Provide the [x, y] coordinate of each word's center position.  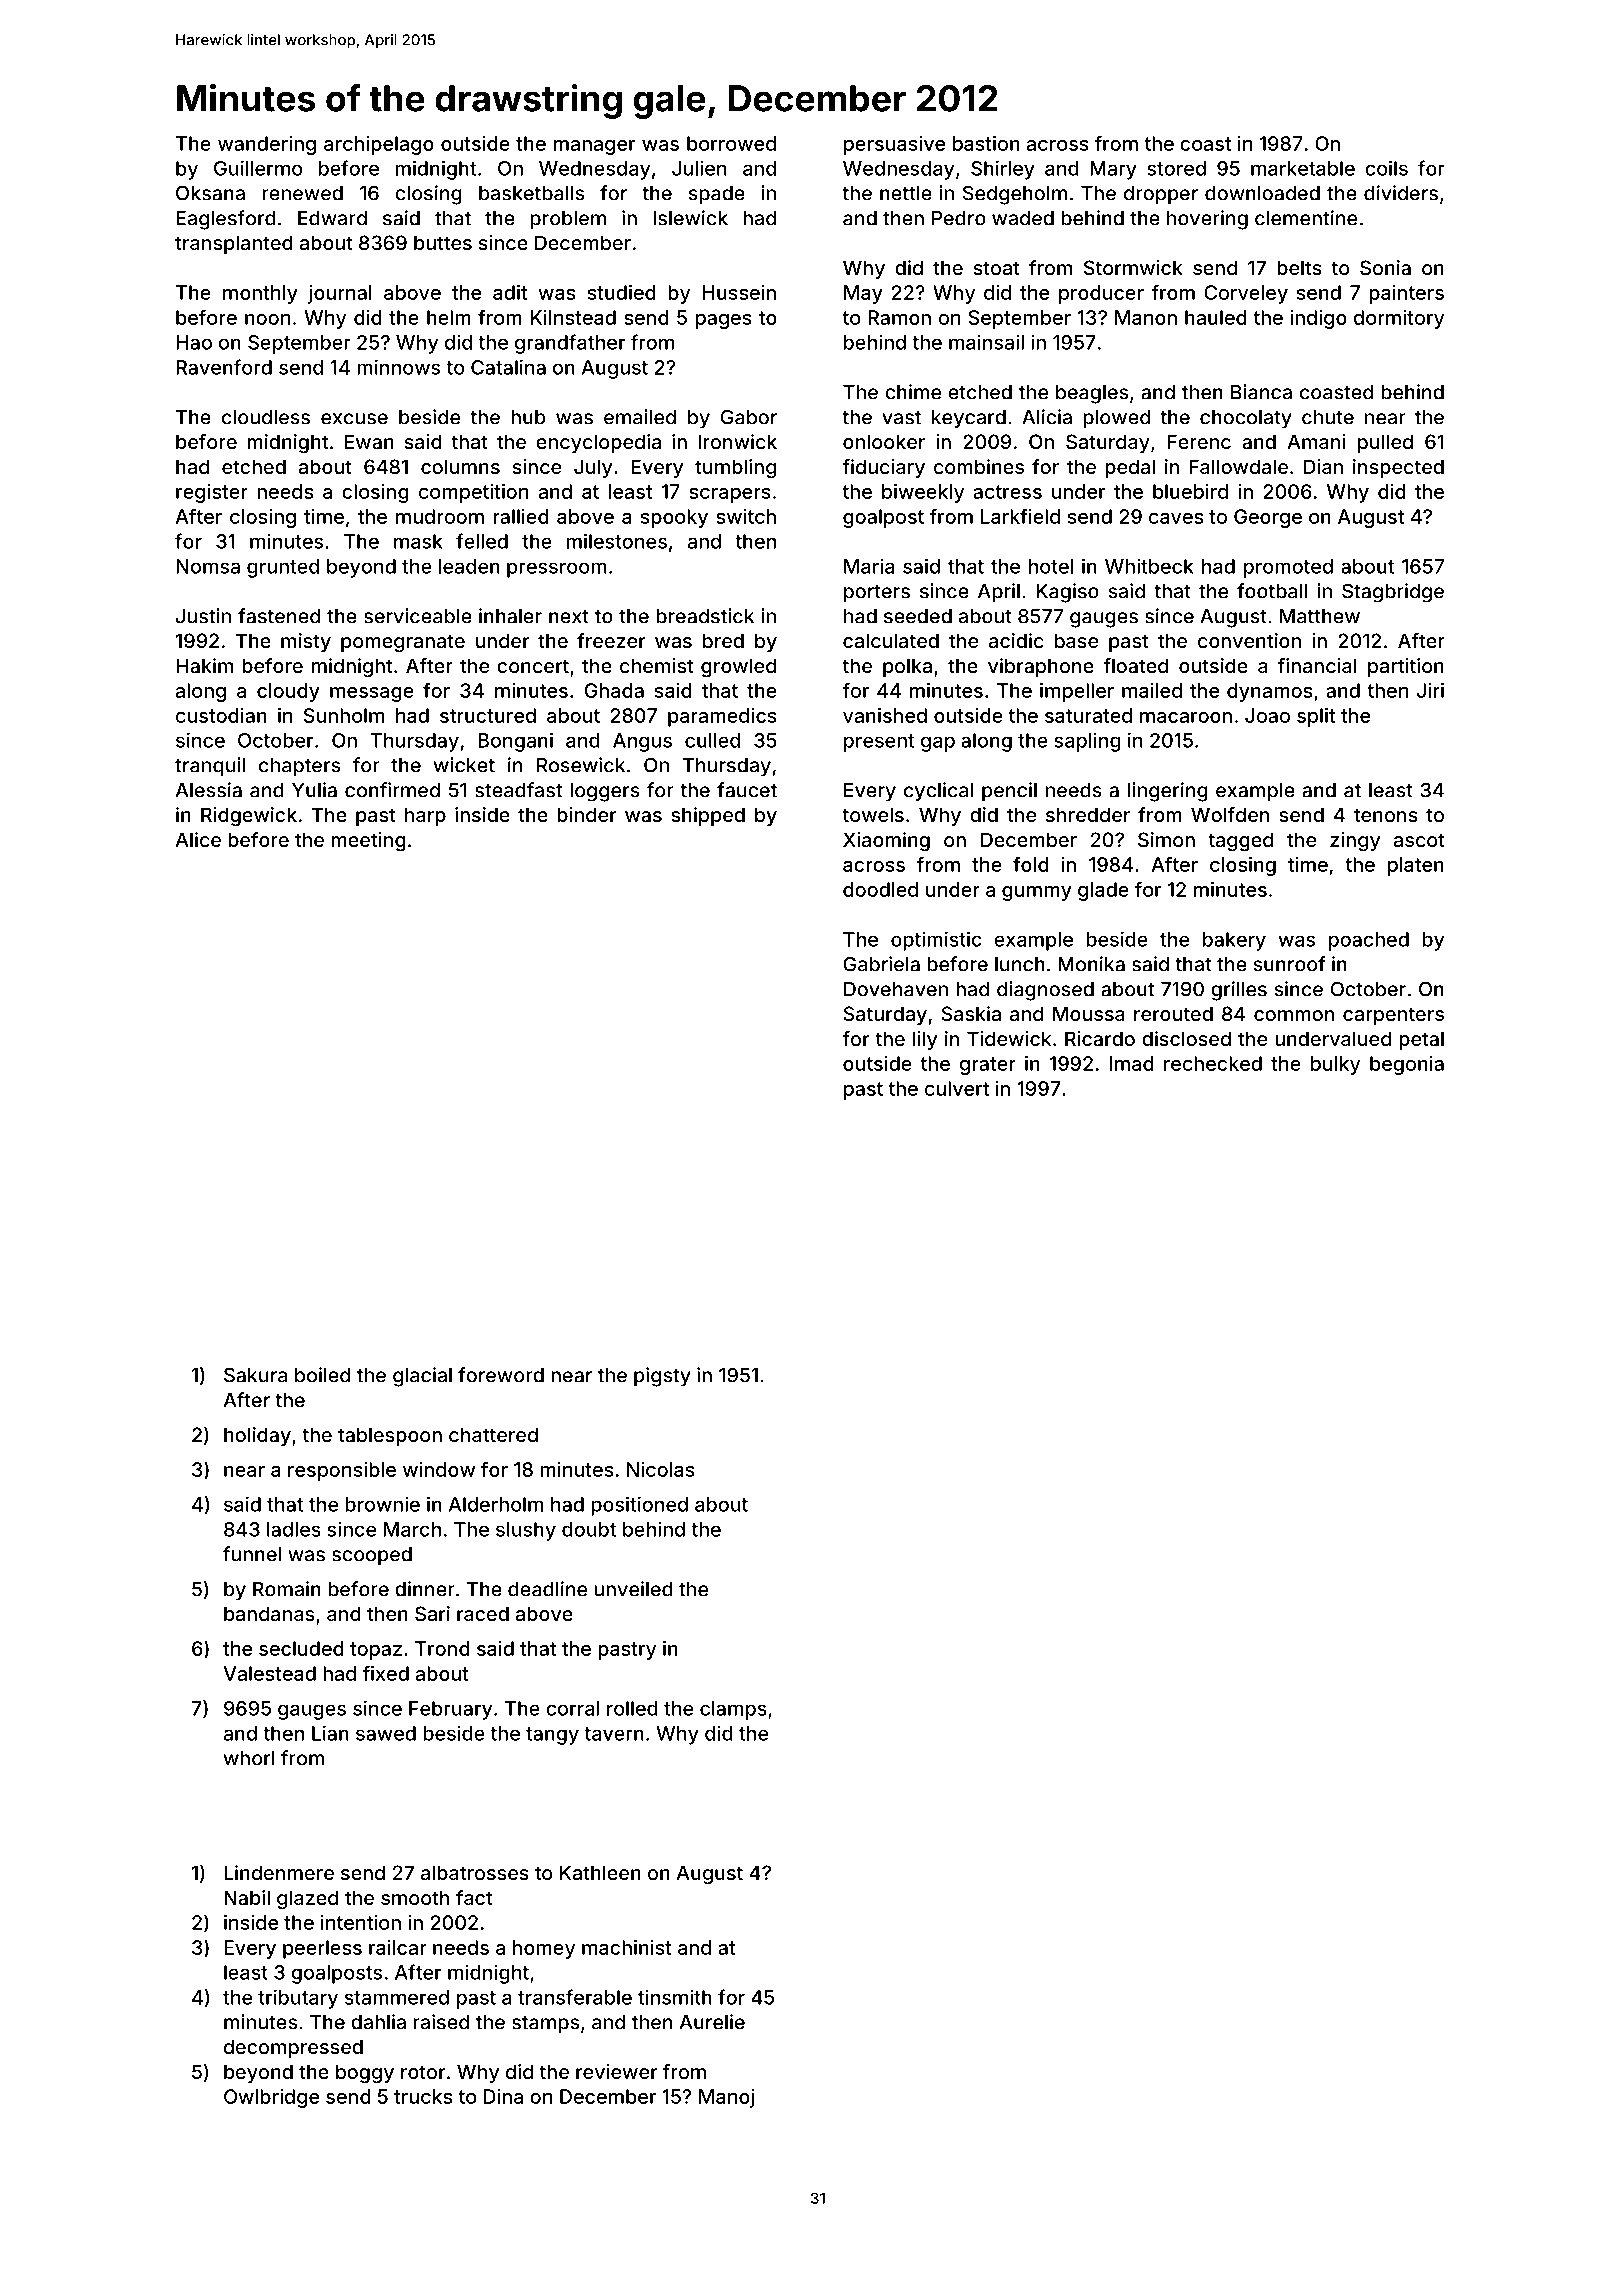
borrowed [731, 143]
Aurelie [712, 2022]
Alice [198, 839]
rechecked [1213, 1063]
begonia [1407, 1065]
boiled [322, 1375]
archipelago [378, 145]
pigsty [662, 1377]
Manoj [726, 2098]
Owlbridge [271, 2098]
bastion [986, 143]
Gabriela [882, 964]
